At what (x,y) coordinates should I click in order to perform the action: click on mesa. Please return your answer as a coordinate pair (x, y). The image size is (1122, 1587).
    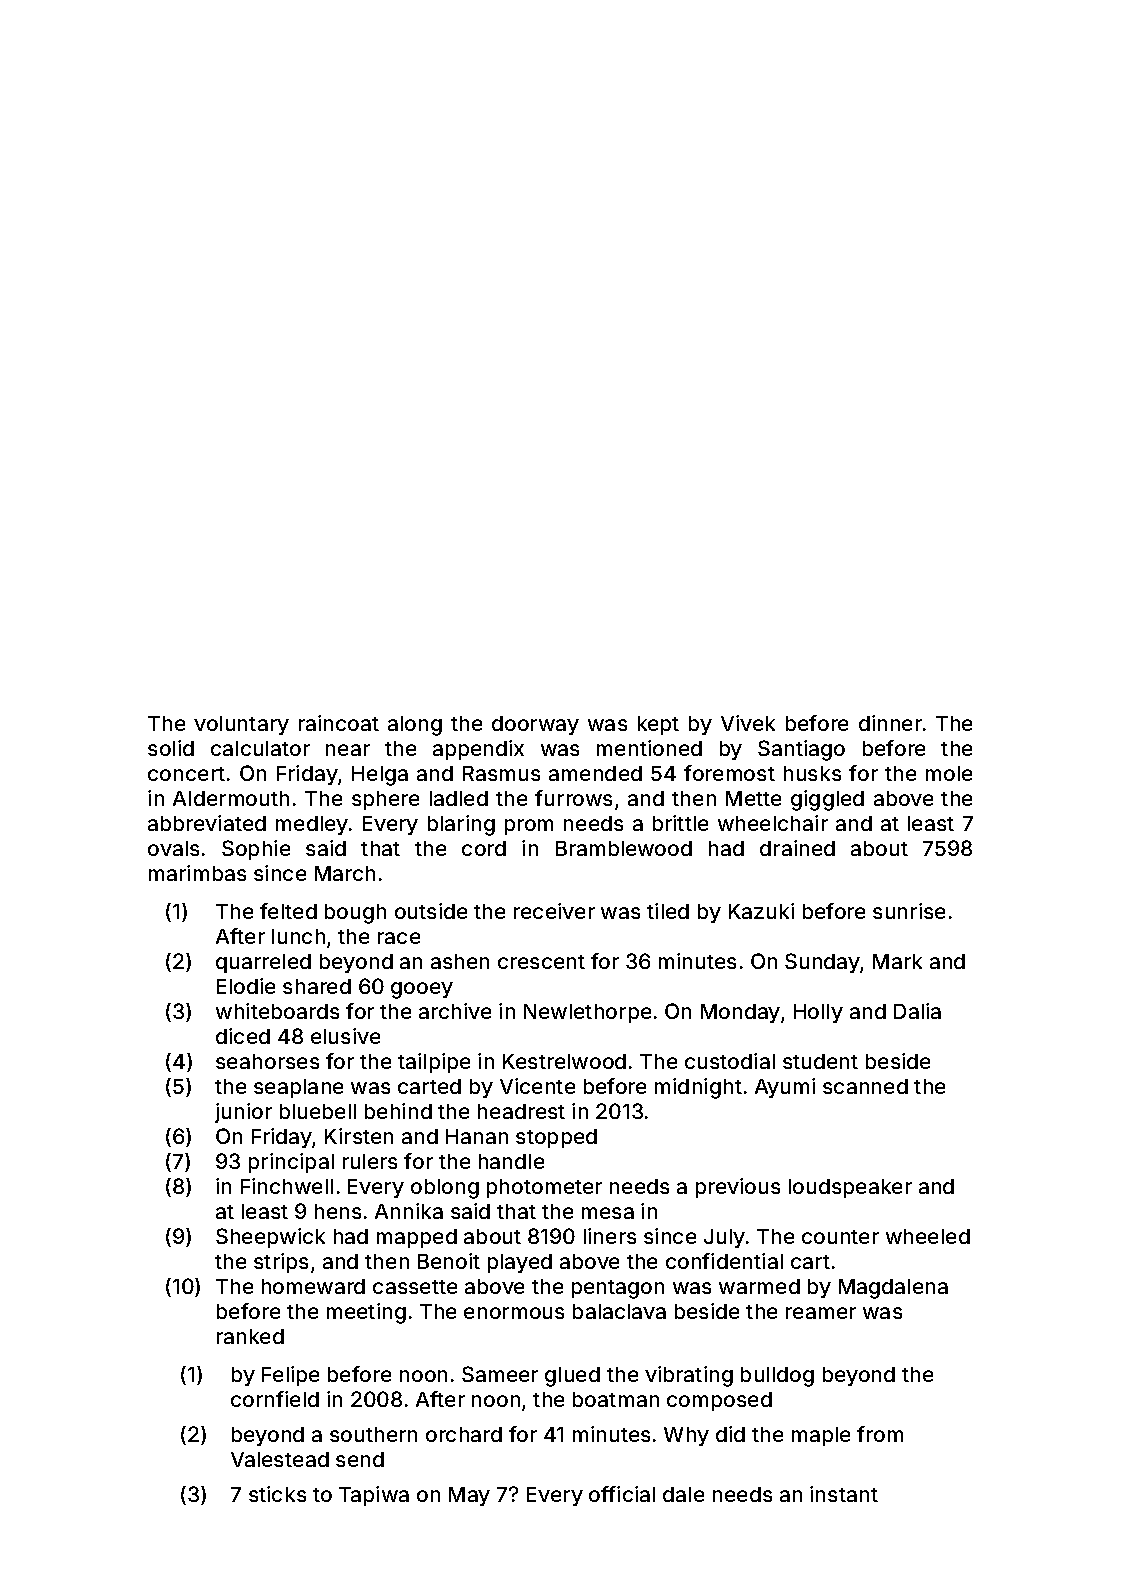
    Looking at the image, I should click on (608, 1213).
